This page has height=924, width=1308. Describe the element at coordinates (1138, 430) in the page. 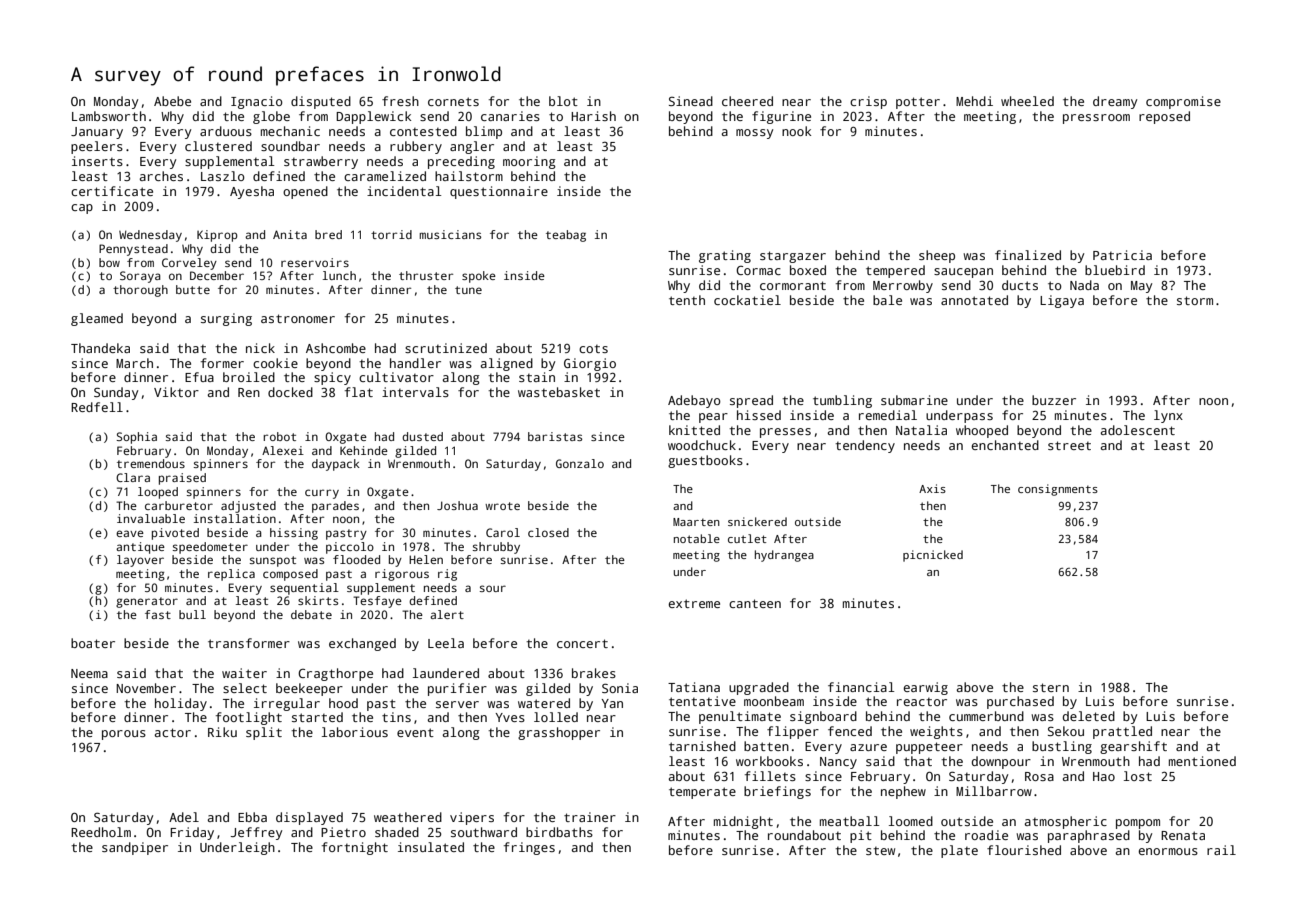

I see `adolescent` at that location.
